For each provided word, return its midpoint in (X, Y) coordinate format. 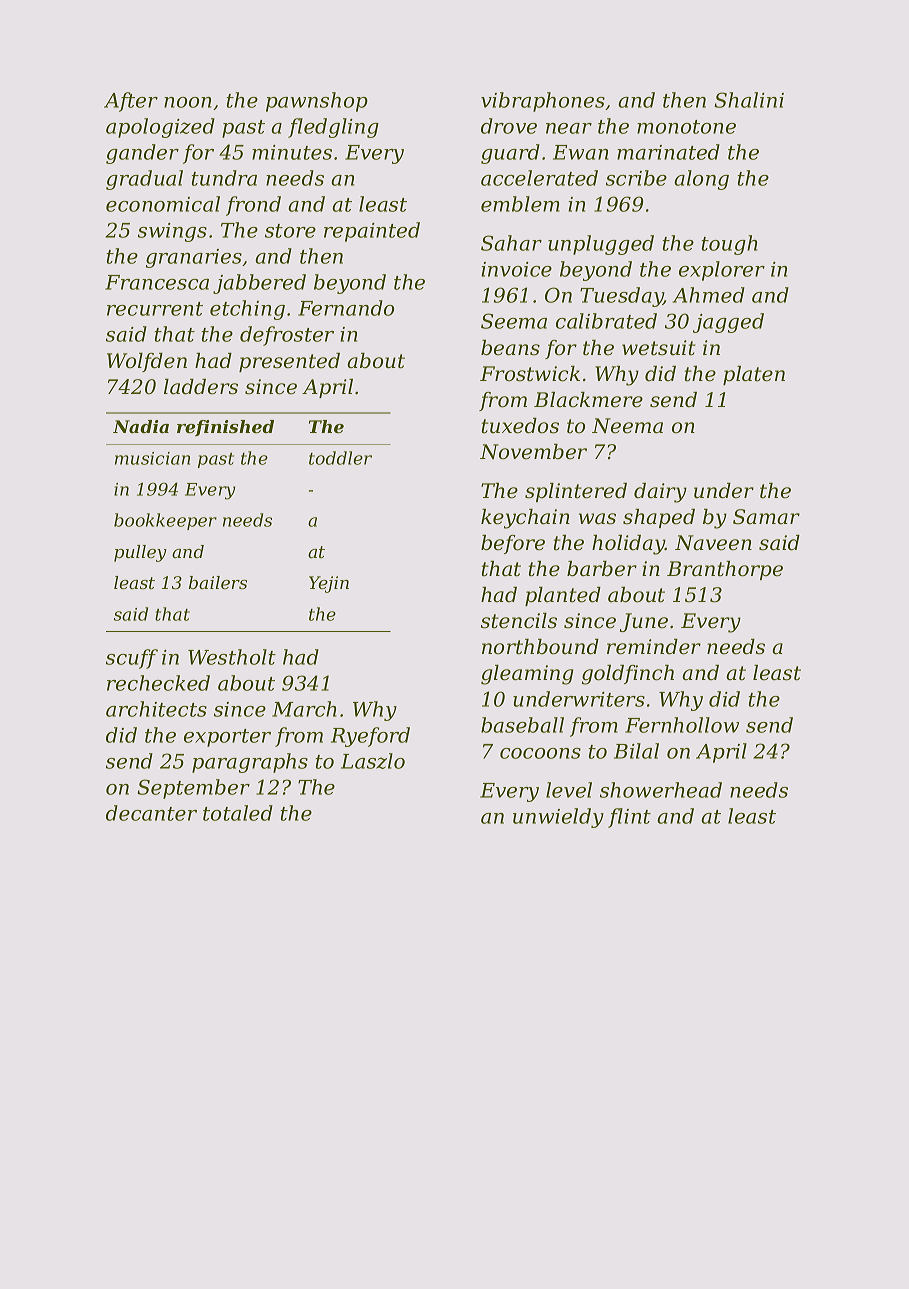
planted (563, 596)
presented (289, 362)
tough (729, 245)
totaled (238, 813)
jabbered (259, 284)
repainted (372, 232)
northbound (540, 647)
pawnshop (317, 102)
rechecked (158, 683)
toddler (340, 458)
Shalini (749, 100)
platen (754, 375)
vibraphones (543, 102)
